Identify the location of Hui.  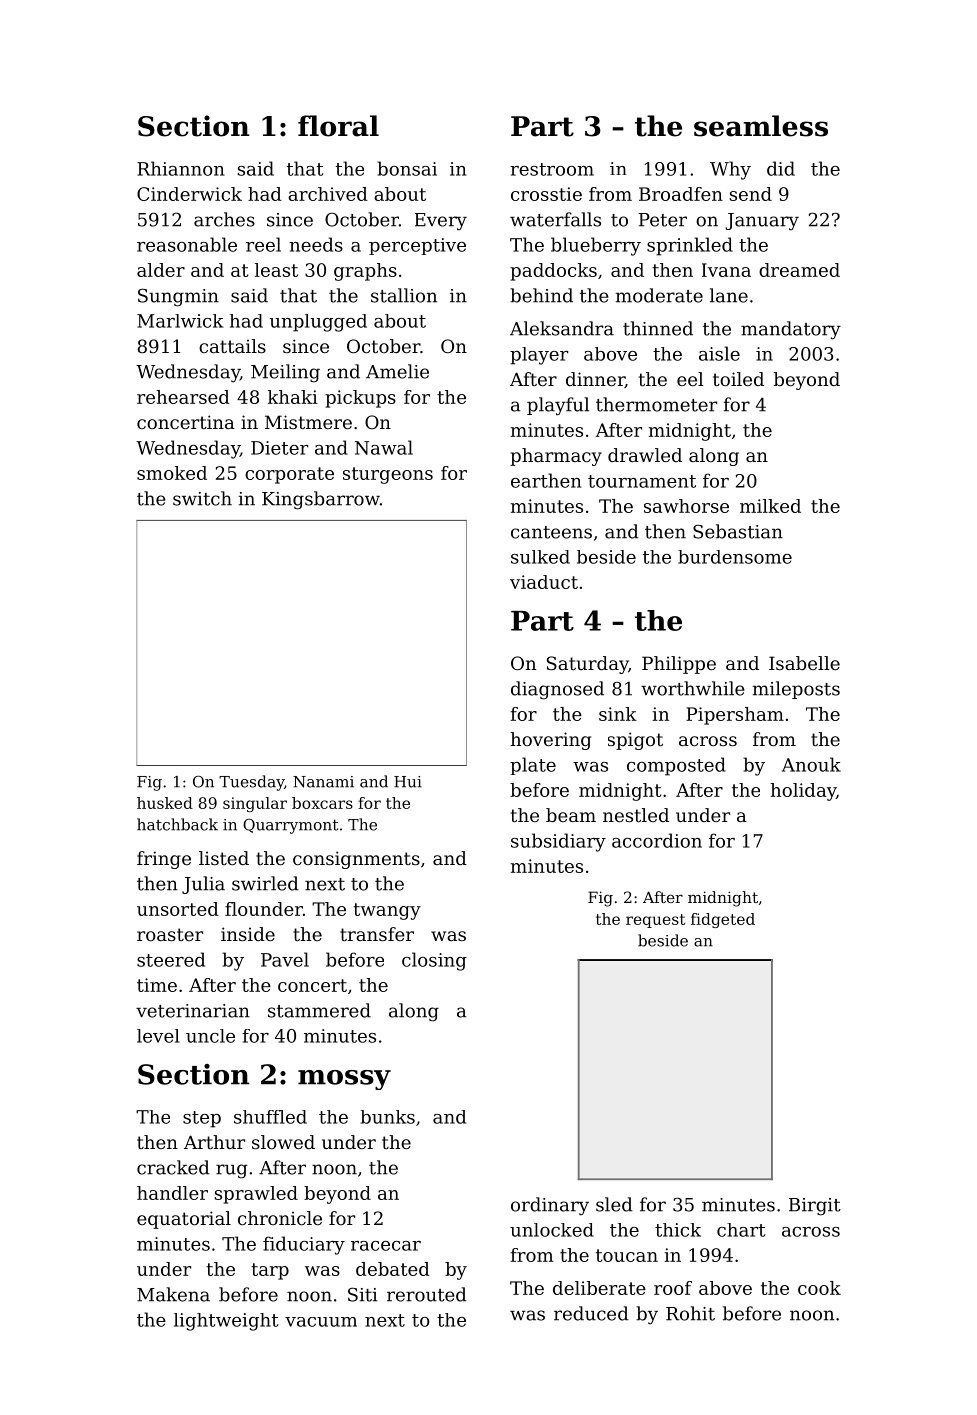
(408, 782).
